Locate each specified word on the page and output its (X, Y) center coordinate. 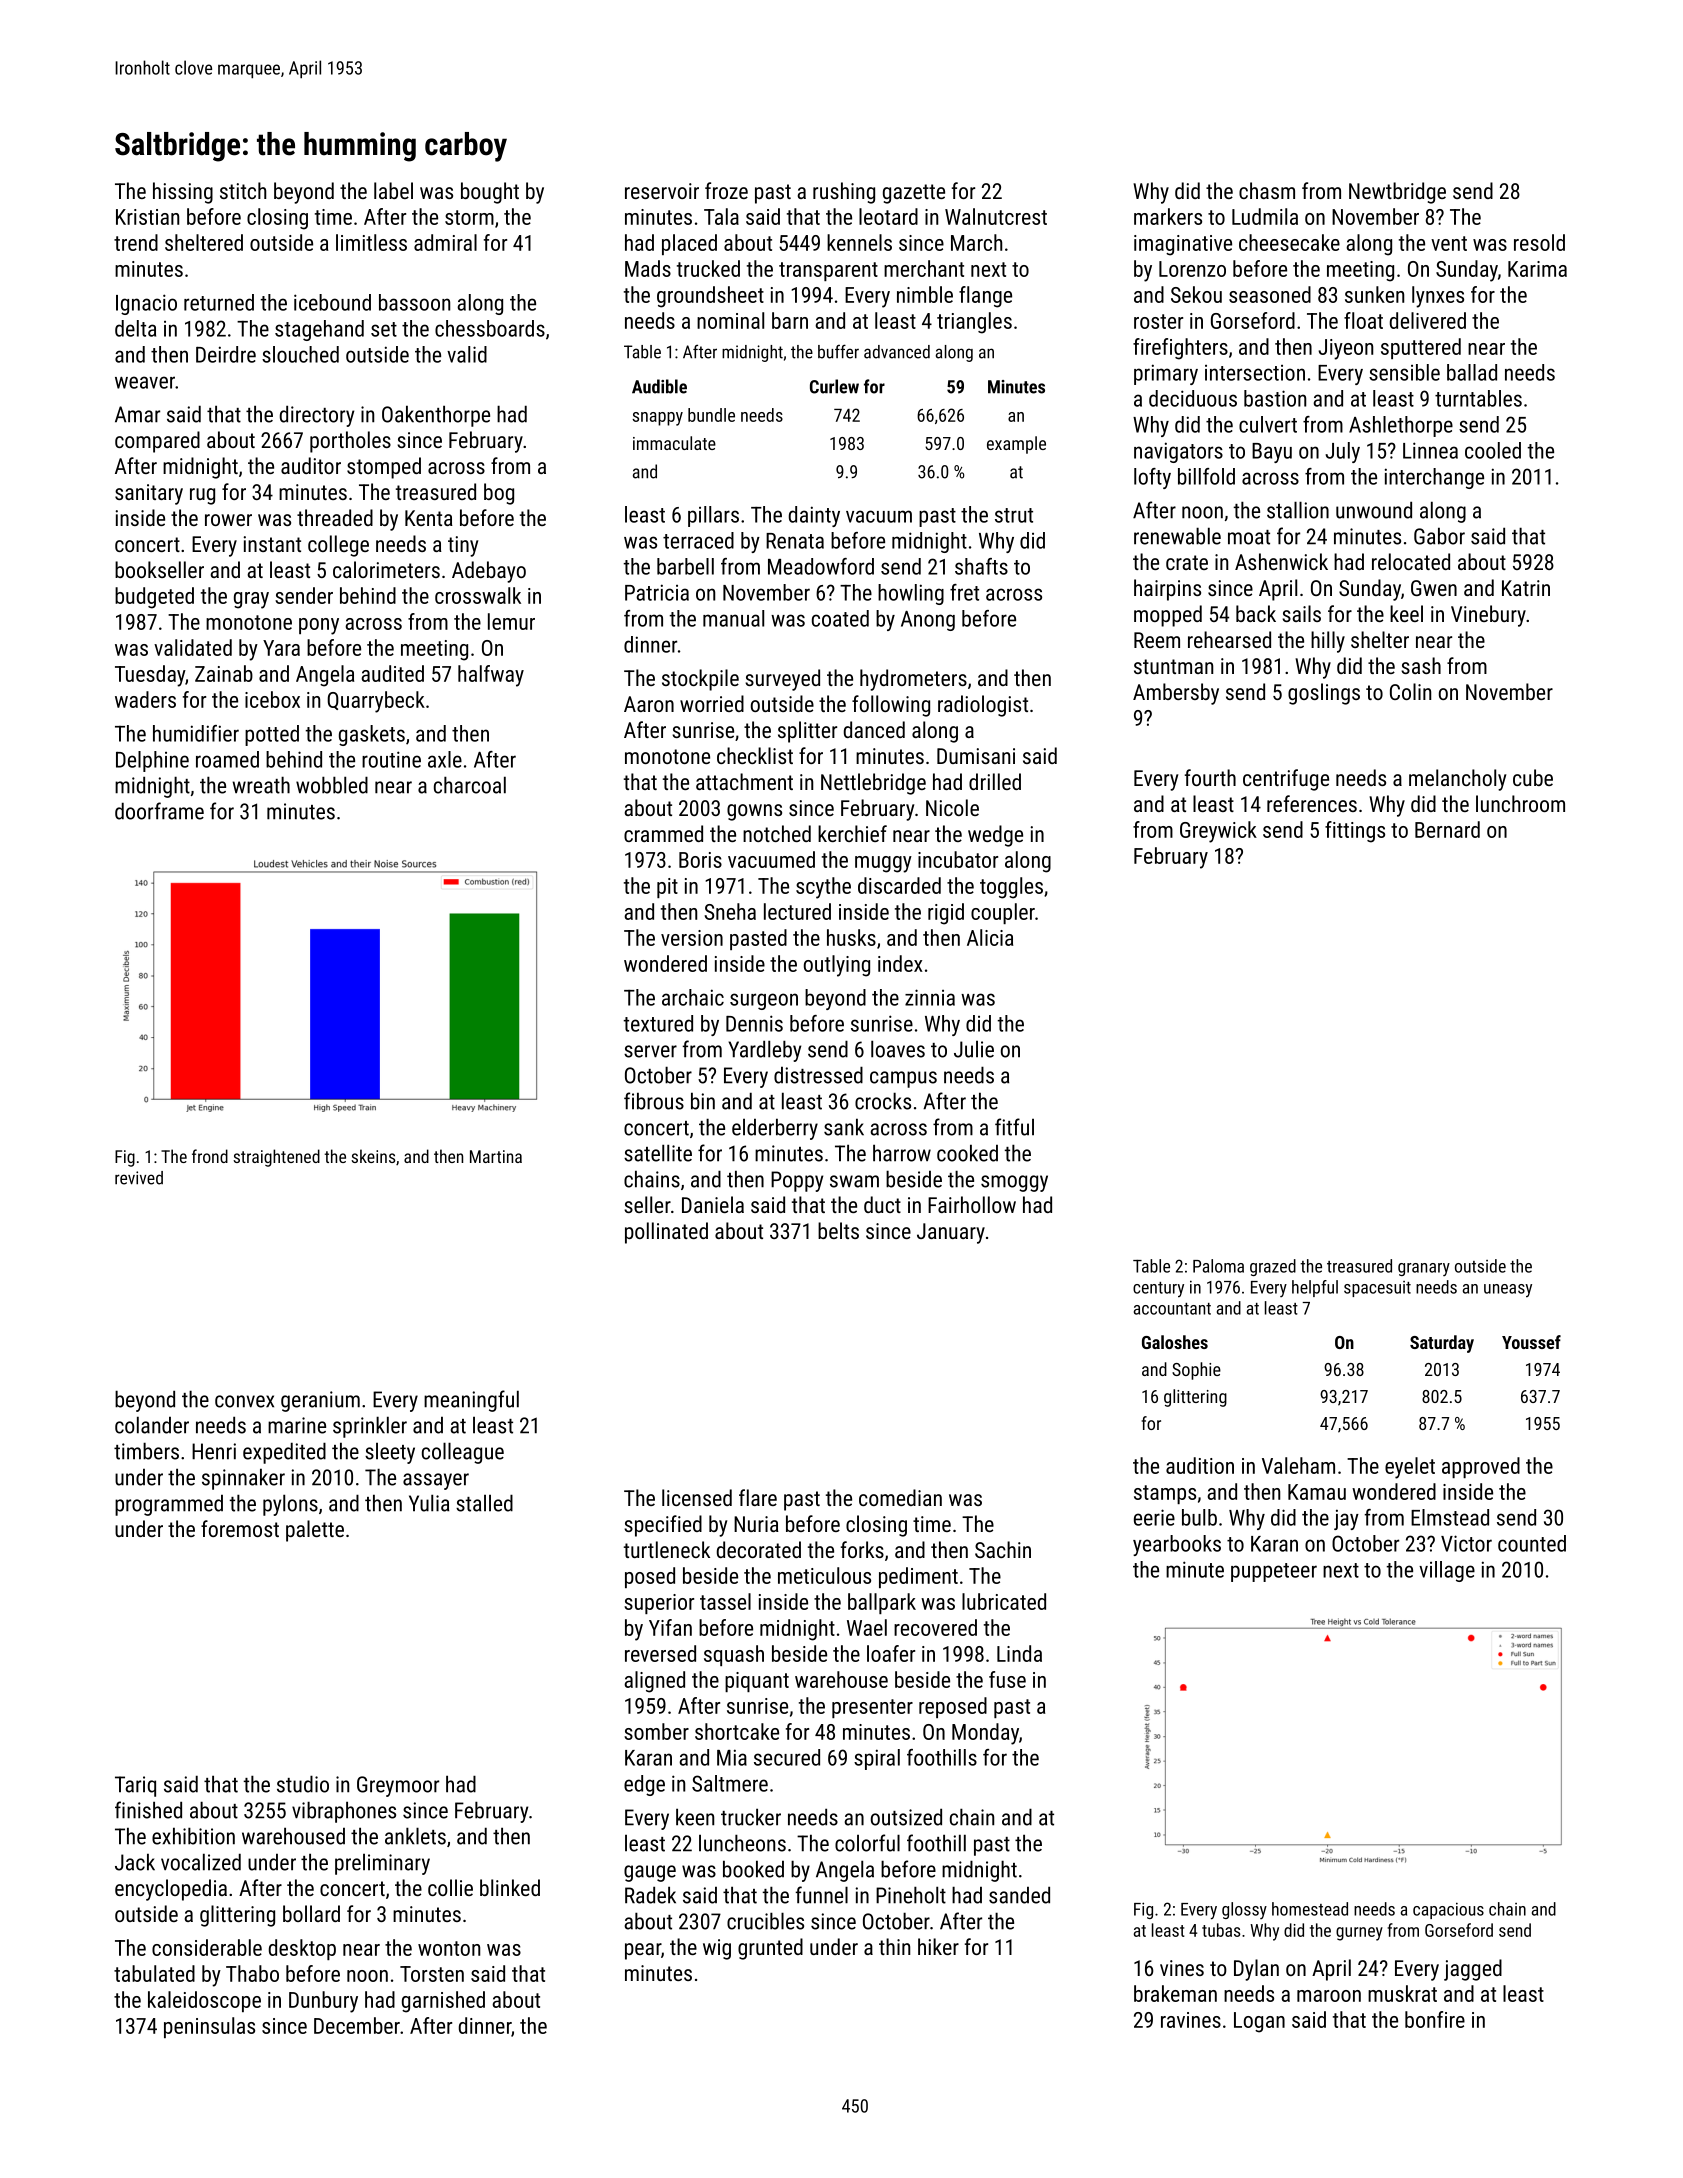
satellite (658, 1153)
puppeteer (1274, 1572)
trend (136, 242)
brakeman (1175, 1993)
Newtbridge (1397, 193)
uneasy (1508, 1290)
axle (445, 759)
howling (911, 594)
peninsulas (209, 2027)
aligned (654, 1682)
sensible (1404, 372)
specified (663, 1526)
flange (985, 297)
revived (139, 1178)
